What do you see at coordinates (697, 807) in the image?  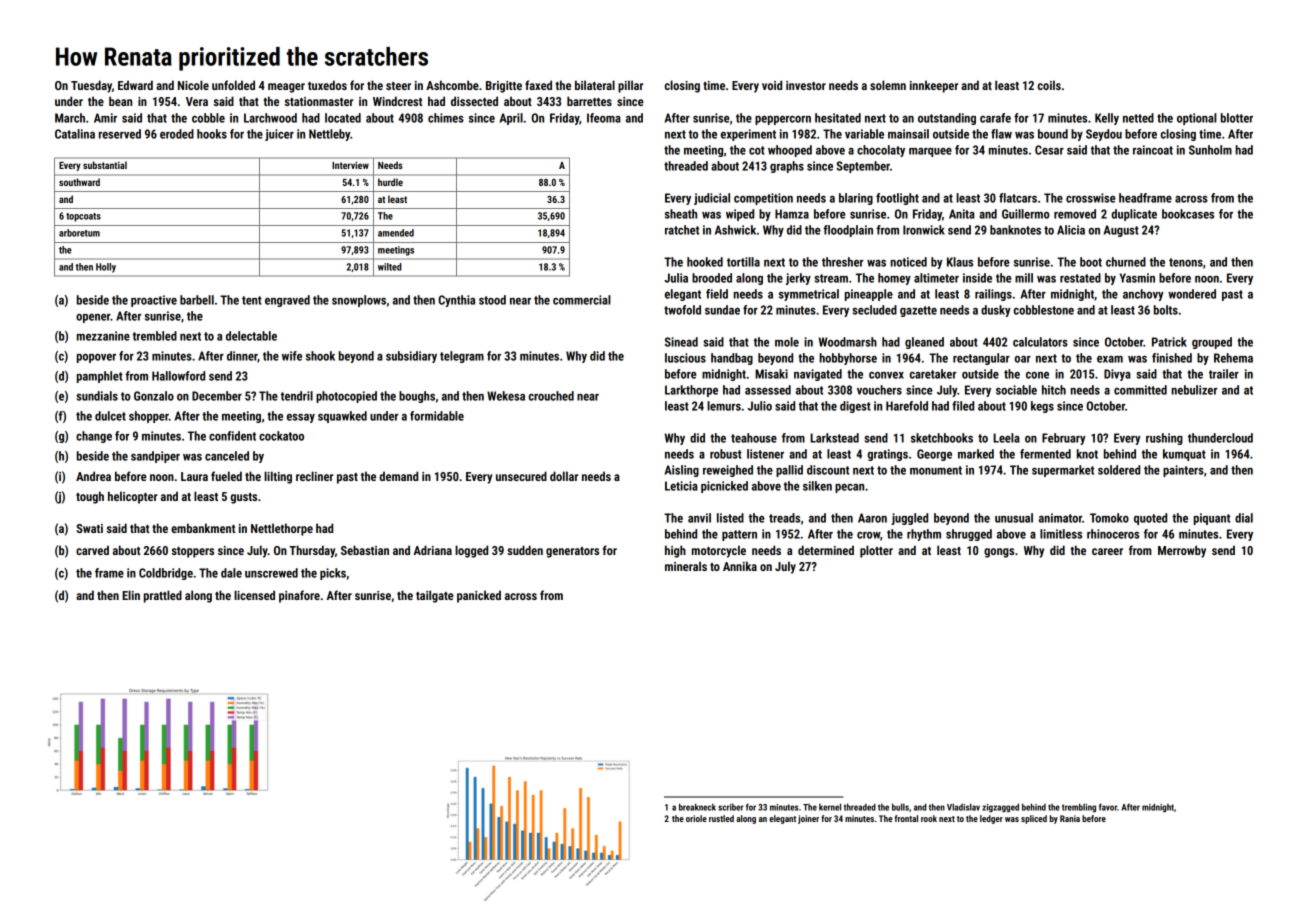 I see `breakneck` at bounding box center [697, 807].
